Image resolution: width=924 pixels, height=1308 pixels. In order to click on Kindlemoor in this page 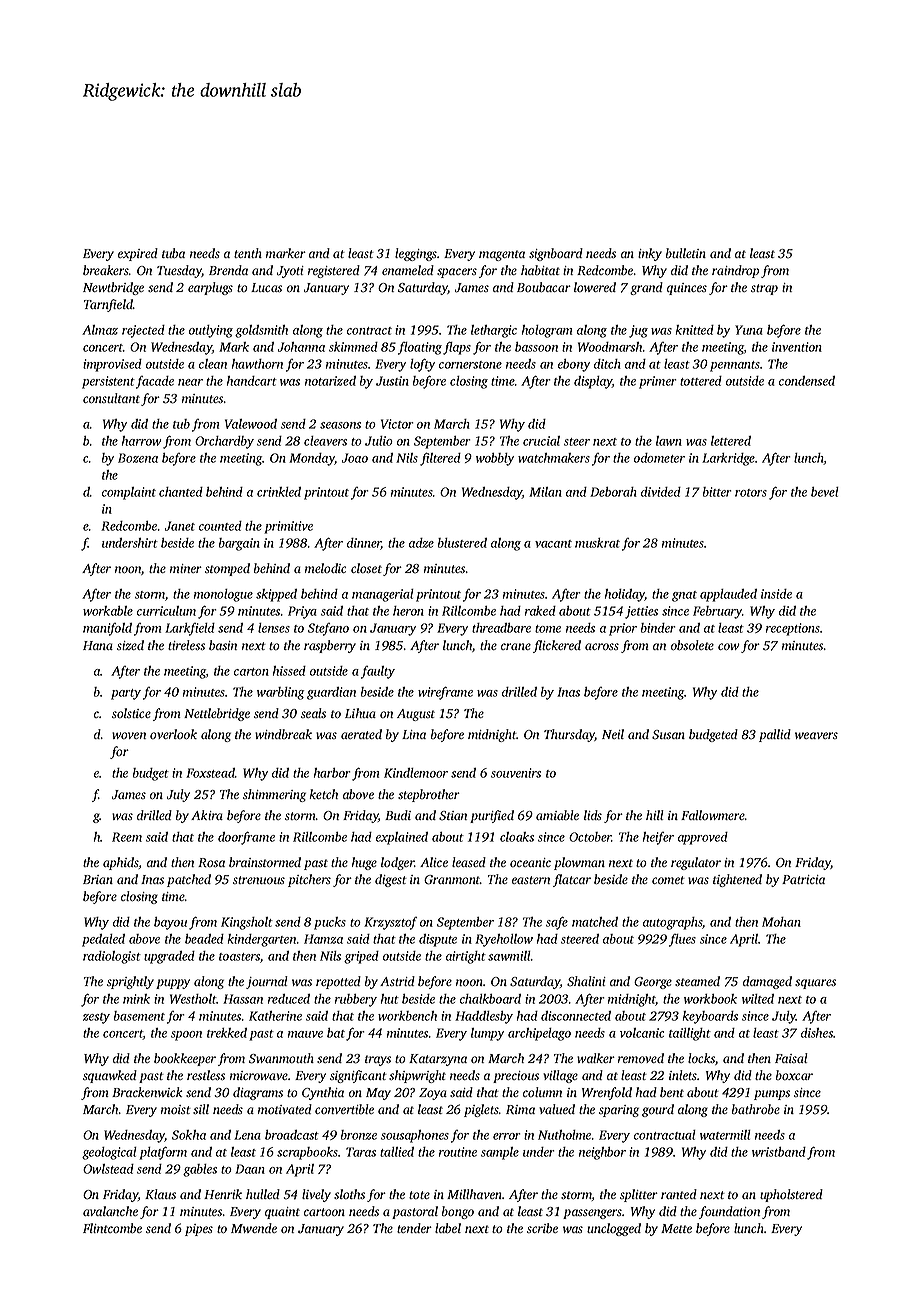, I will do `click(416, 773)`.
